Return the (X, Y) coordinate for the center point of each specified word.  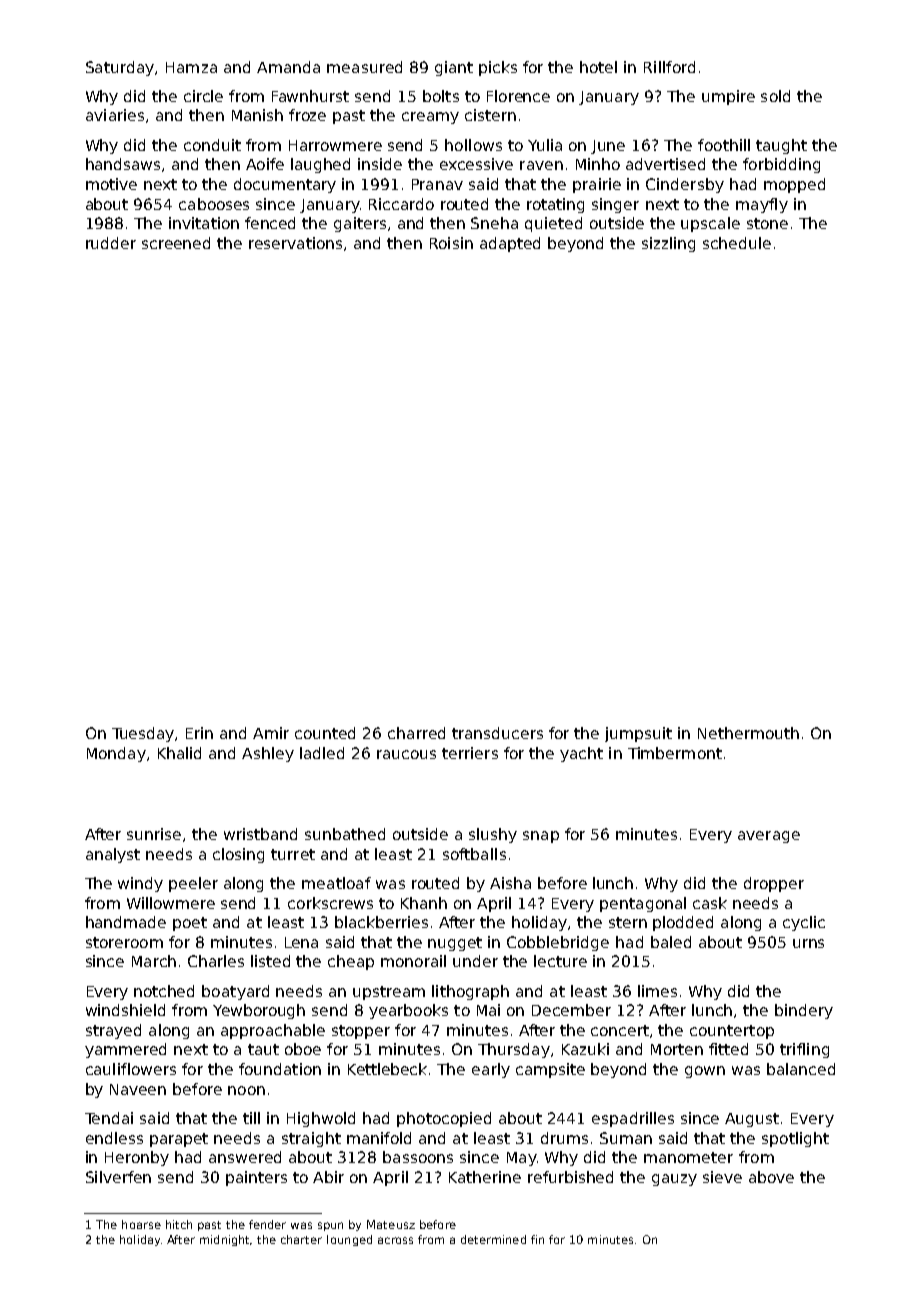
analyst (113, 855)
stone (767, 223)
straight (311, 1139)
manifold (379, 1138)
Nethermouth (748, 733)
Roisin (451, 243)
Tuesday (143, 734)
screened (176, 243)
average (769, 837)
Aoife (265, 164)
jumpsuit (638, 734)
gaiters (360, 224)
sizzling (668, 244)
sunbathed (345, 834)
